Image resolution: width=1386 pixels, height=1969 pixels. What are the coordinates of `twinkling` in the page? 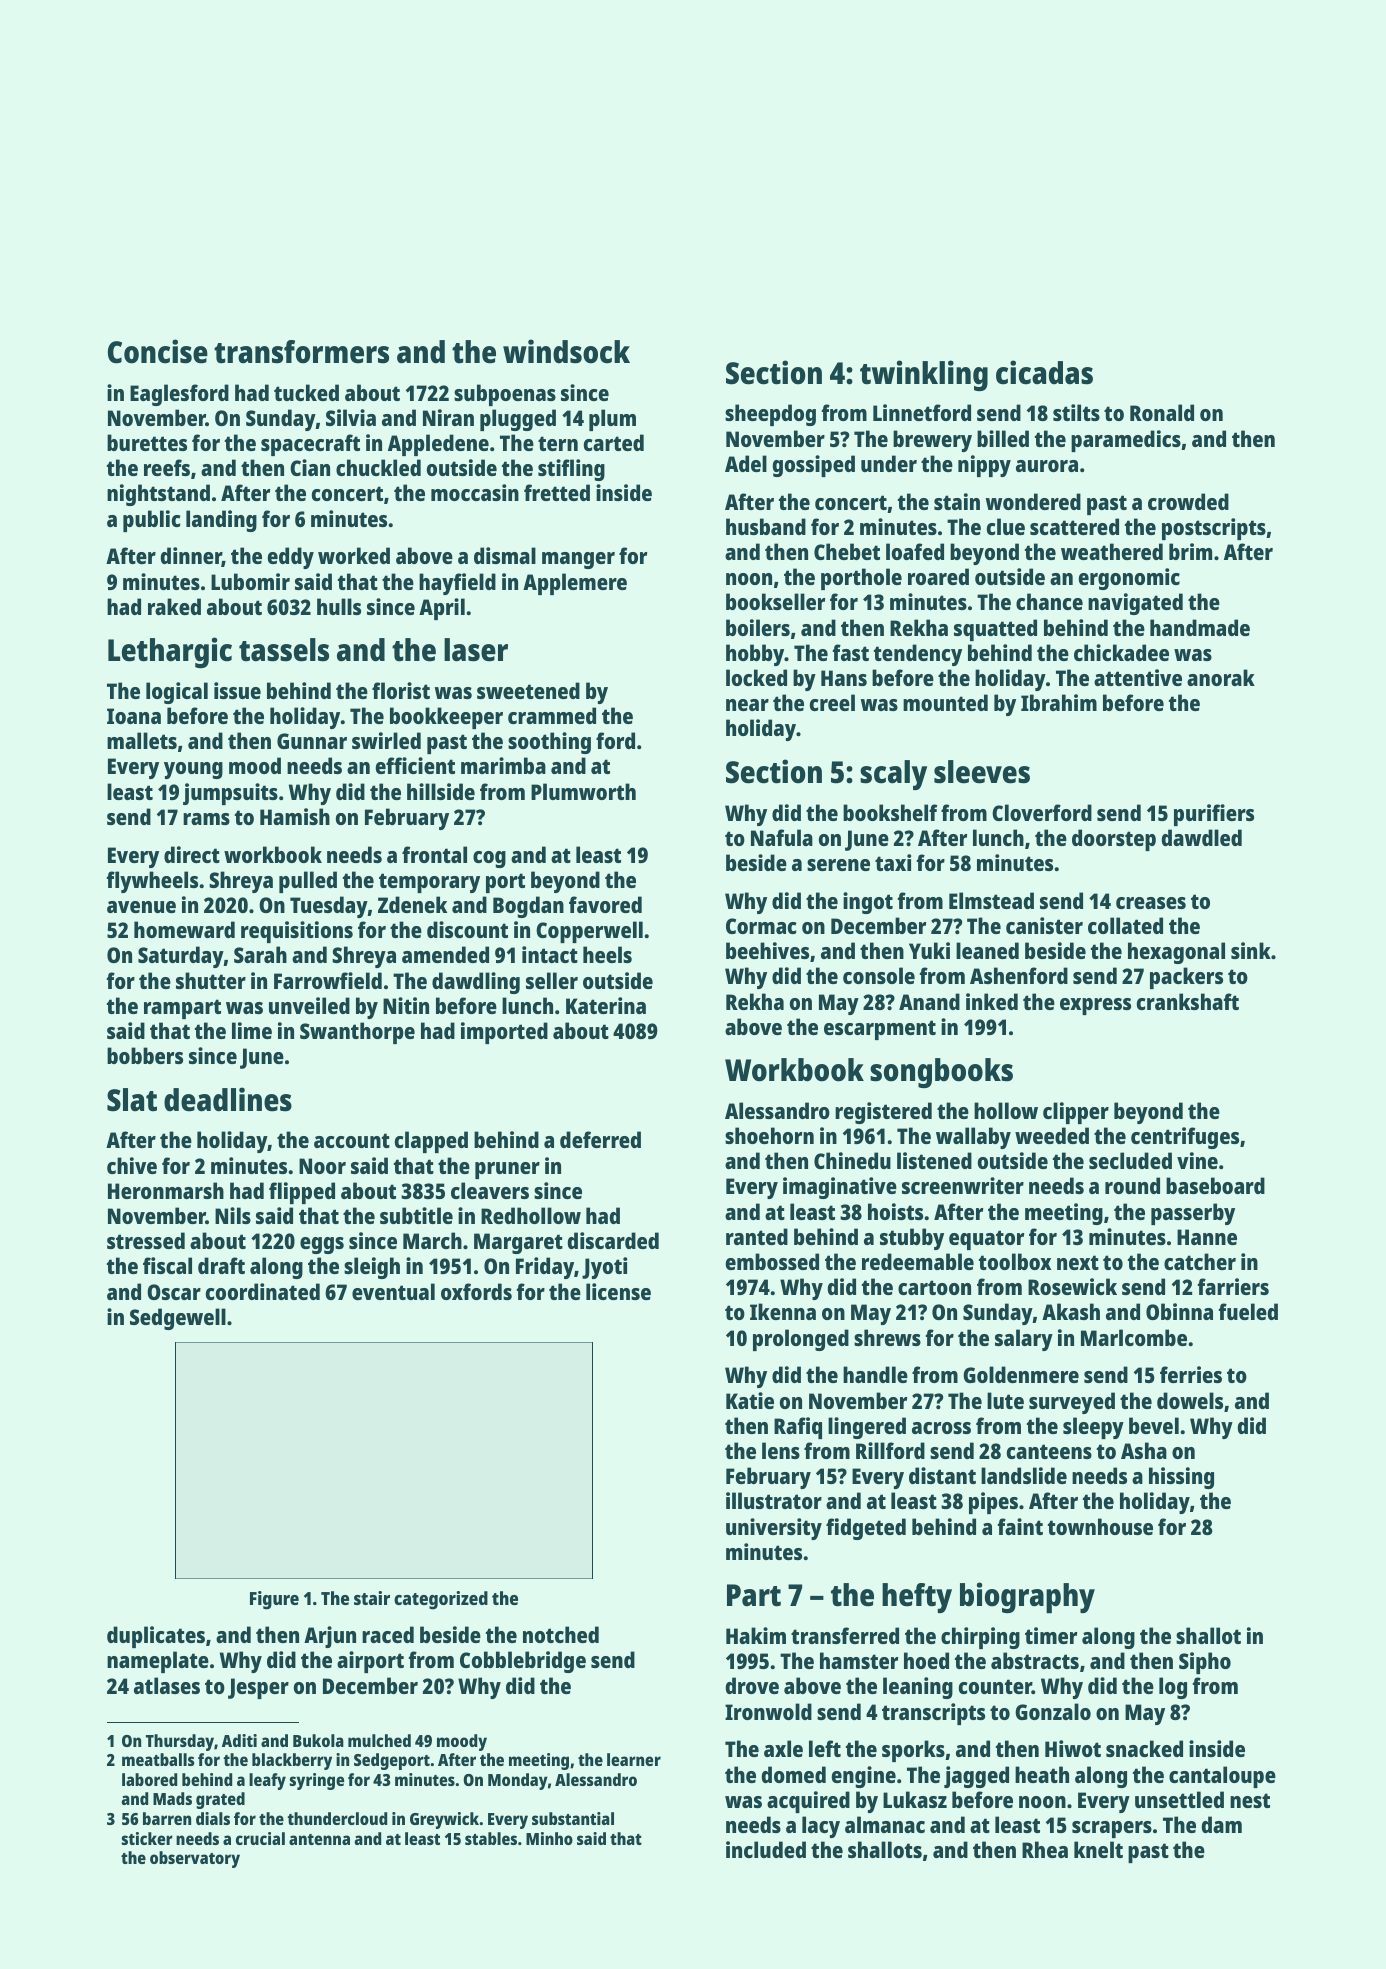 It's located at (924, 375).
